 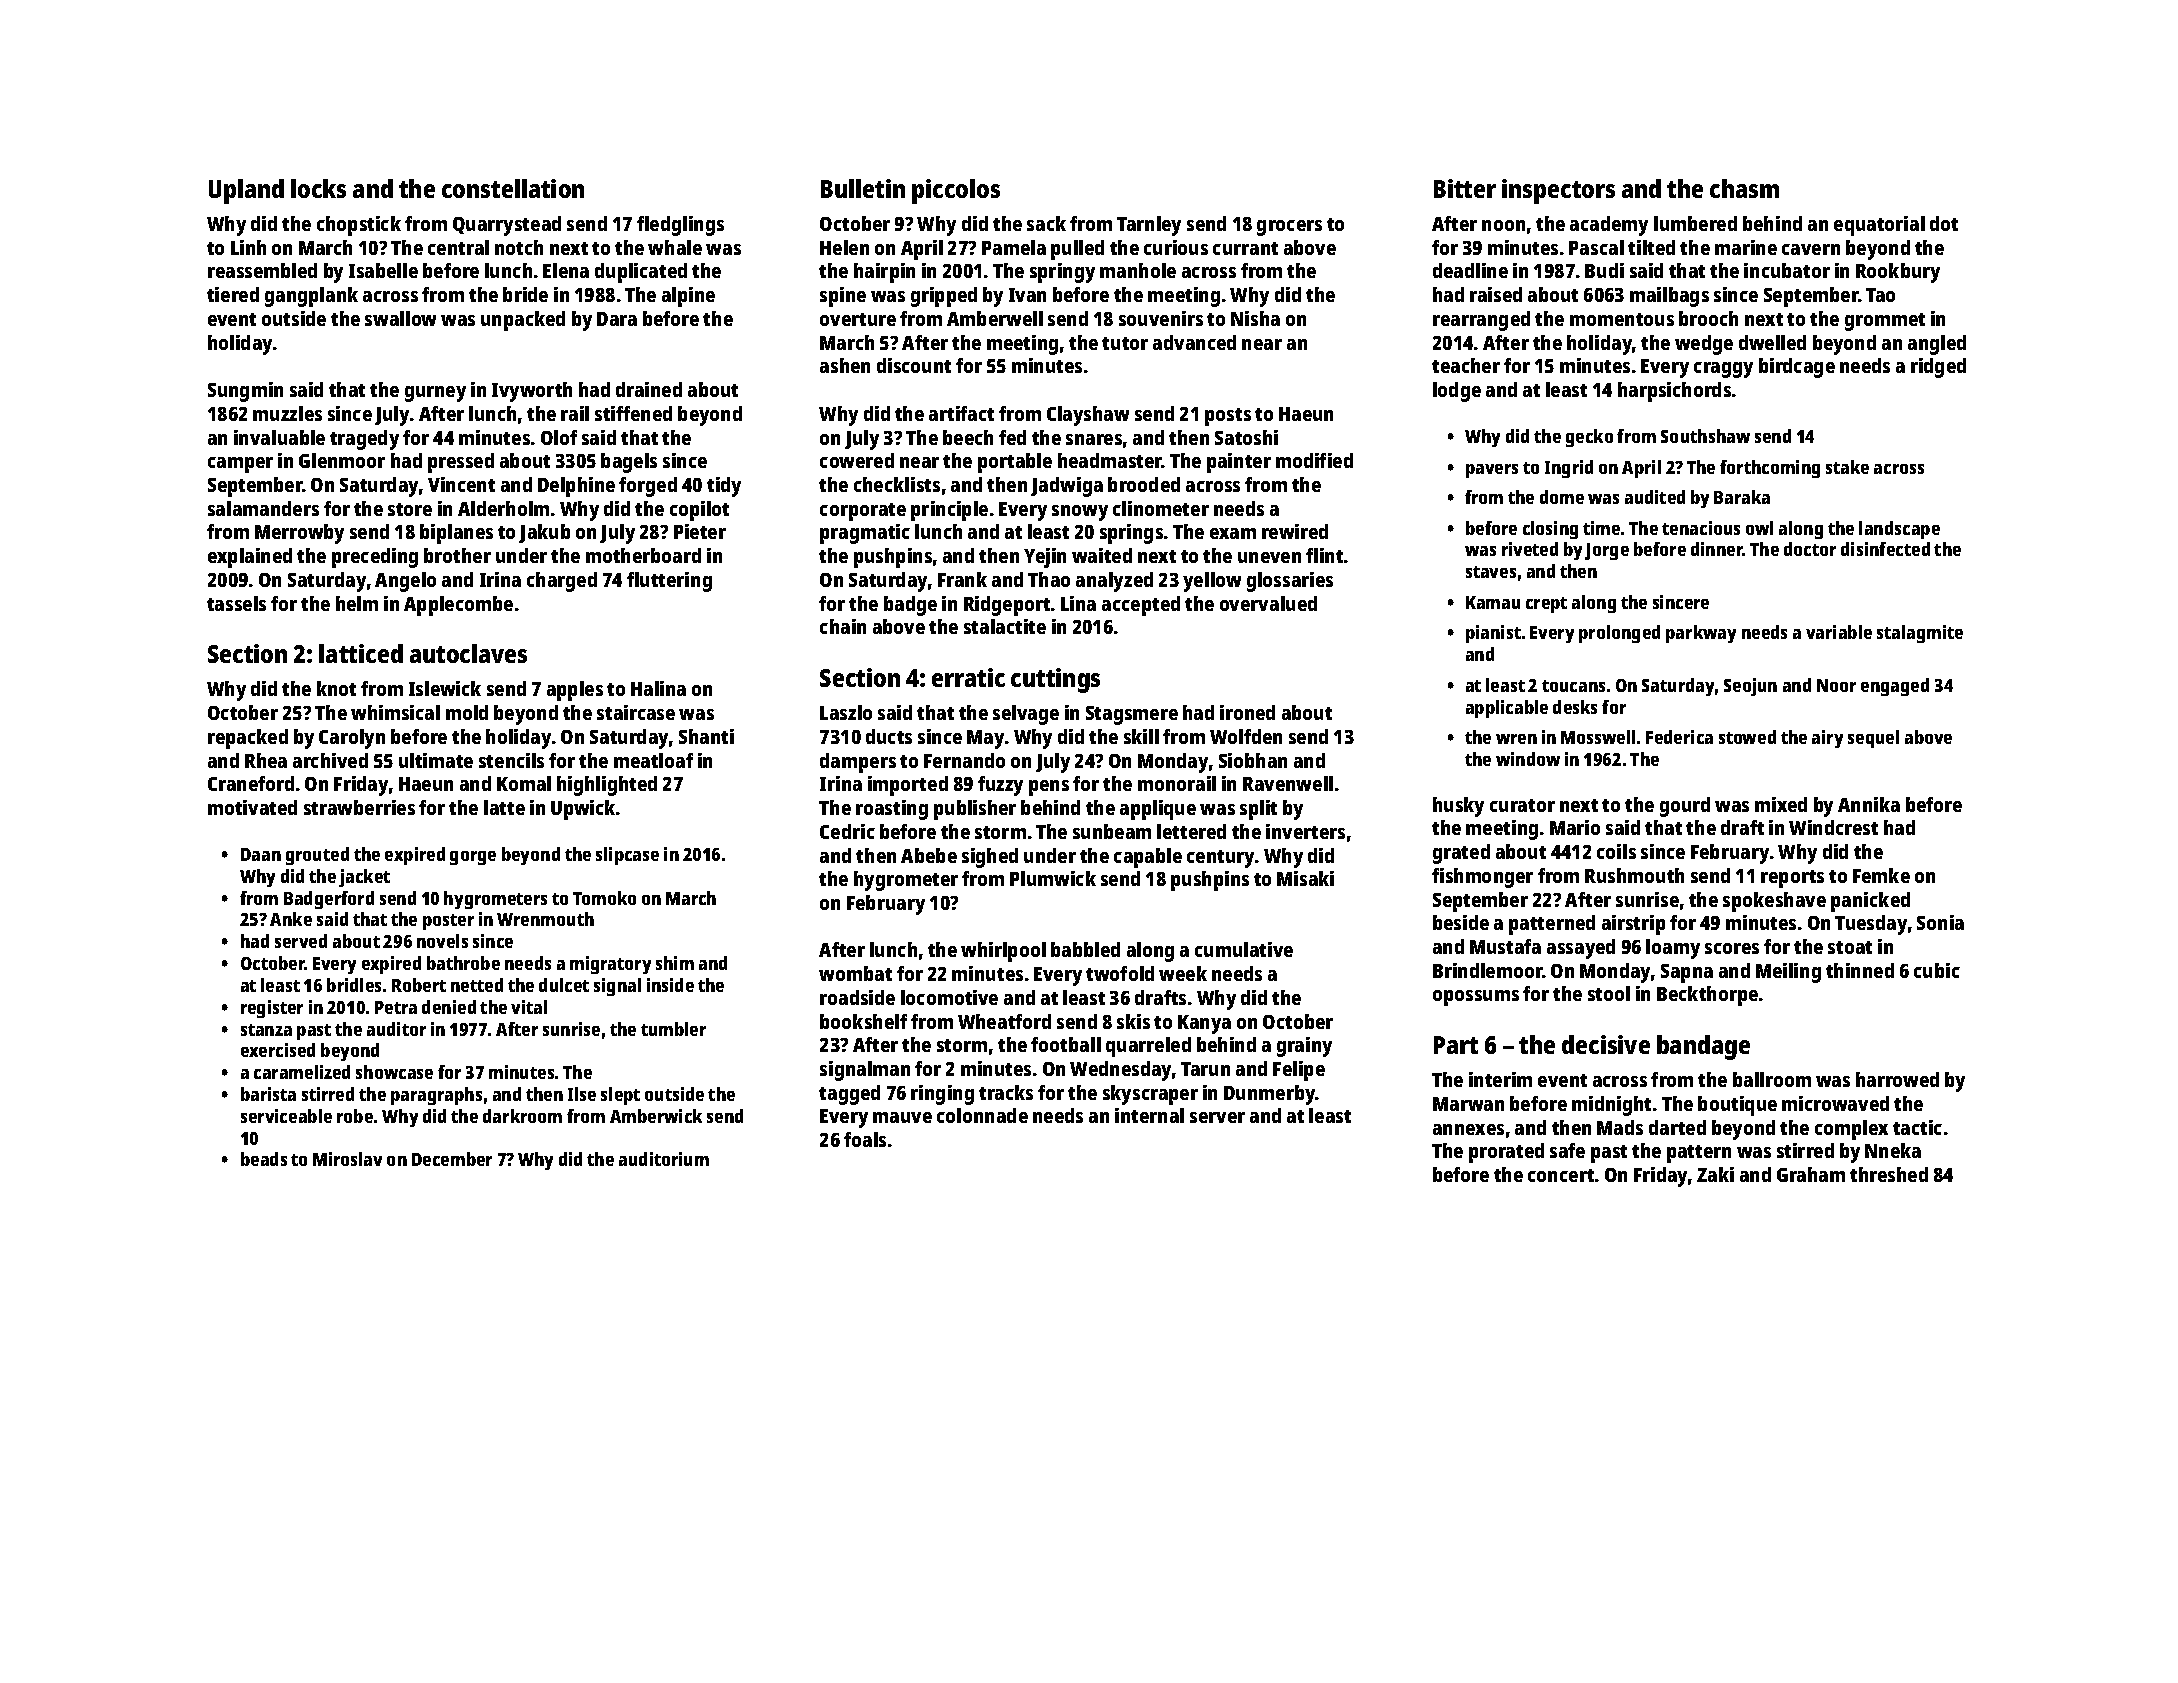 I want to click on ironed, so click(x=1247, y=712).
